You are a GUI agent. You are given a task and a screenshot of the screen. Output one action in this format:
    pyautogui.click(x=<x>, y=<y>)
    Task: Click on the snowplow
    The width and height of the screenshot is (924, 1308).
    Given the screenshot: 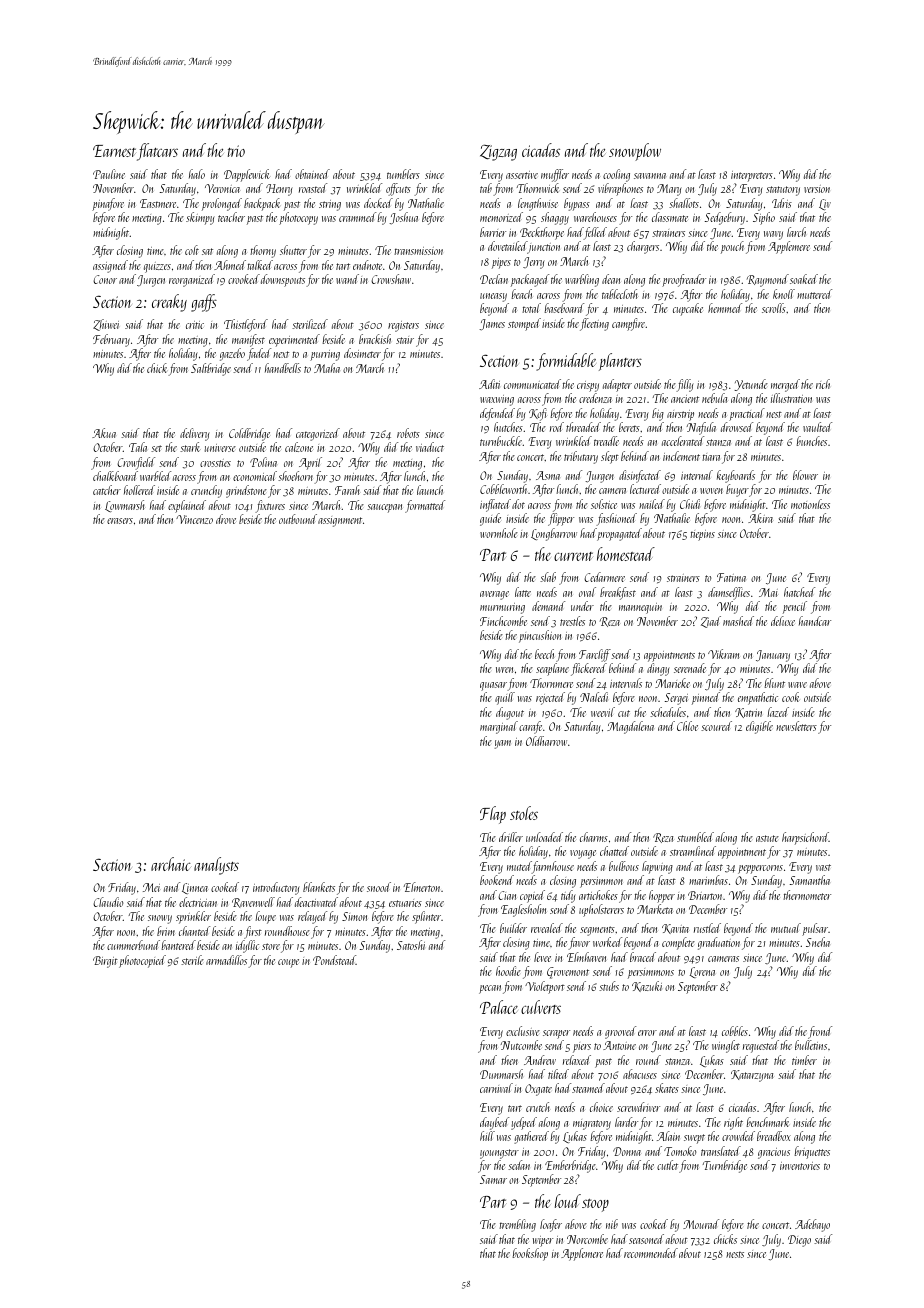 What is the action you would take?
    pyautogui.click(x=635, y=152)
